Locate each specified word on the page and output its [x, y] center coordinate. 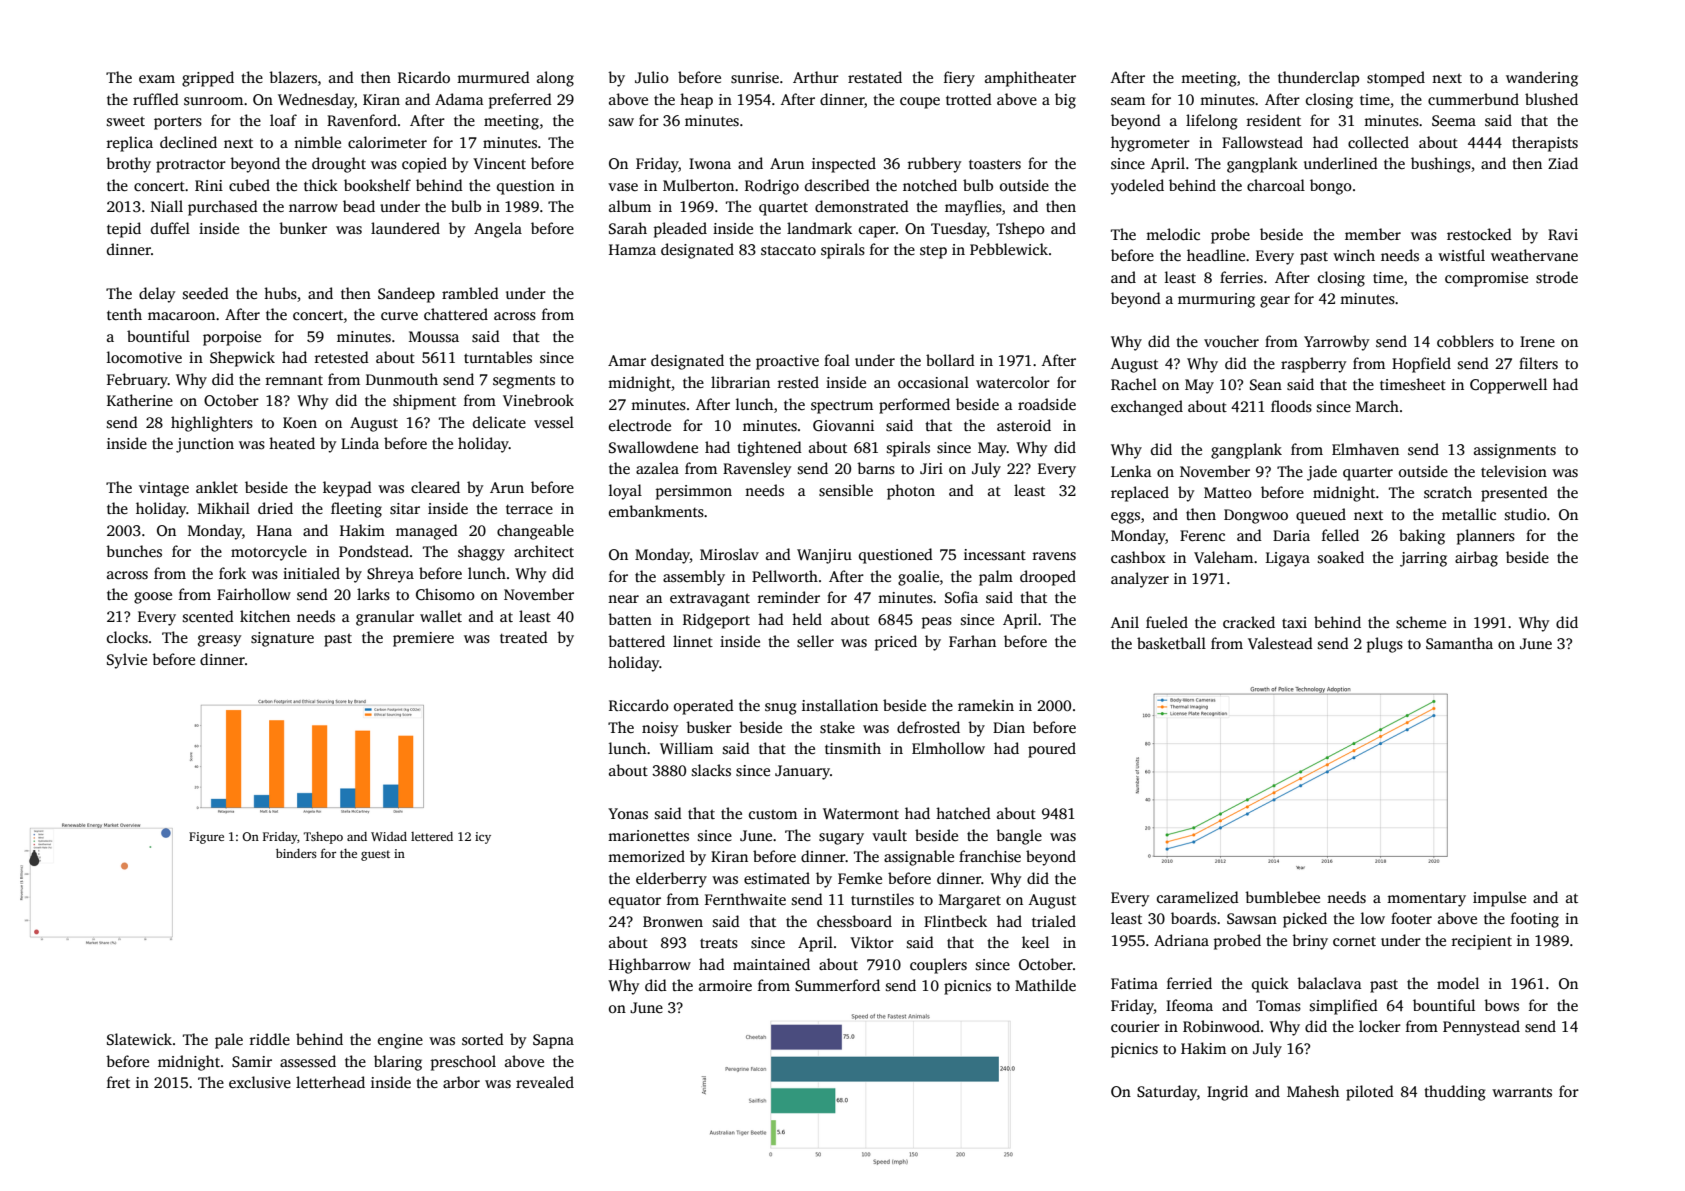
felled [1340, 535]
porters [178, 123]
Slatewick [139, 1039]
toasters [995, 164]
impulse [1499, 899]
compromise [1486, 279]
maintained [771, 964]
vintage [164, 489]
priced [896, 643]
